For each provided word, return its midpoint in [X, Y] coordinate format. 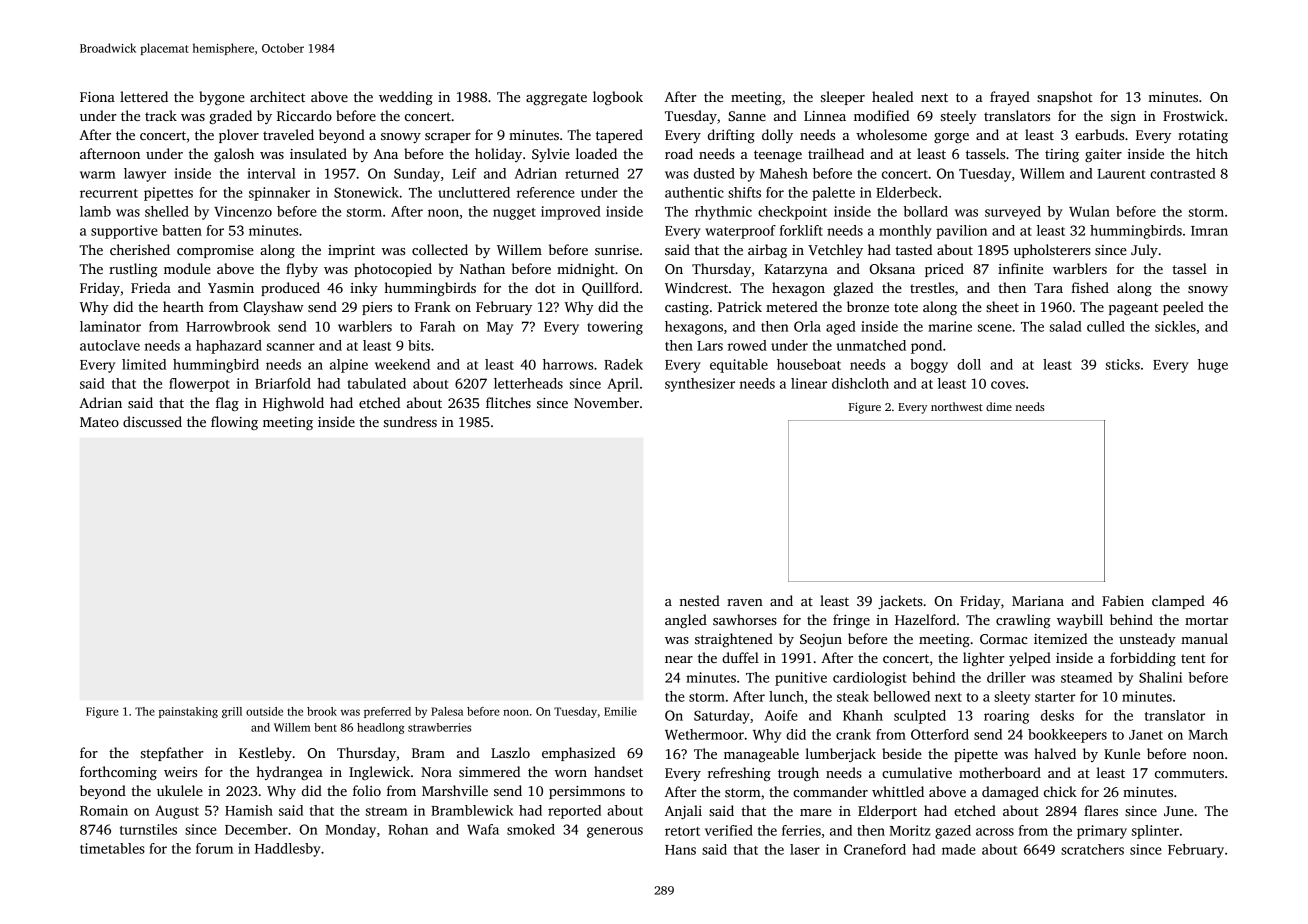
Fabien [1123, 600]
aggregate [556, 99]
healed [892, 96]
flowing [234, 423]
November [606, 402]
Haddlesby [288, 850]
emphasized [578, 754]
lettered [144, 96]
